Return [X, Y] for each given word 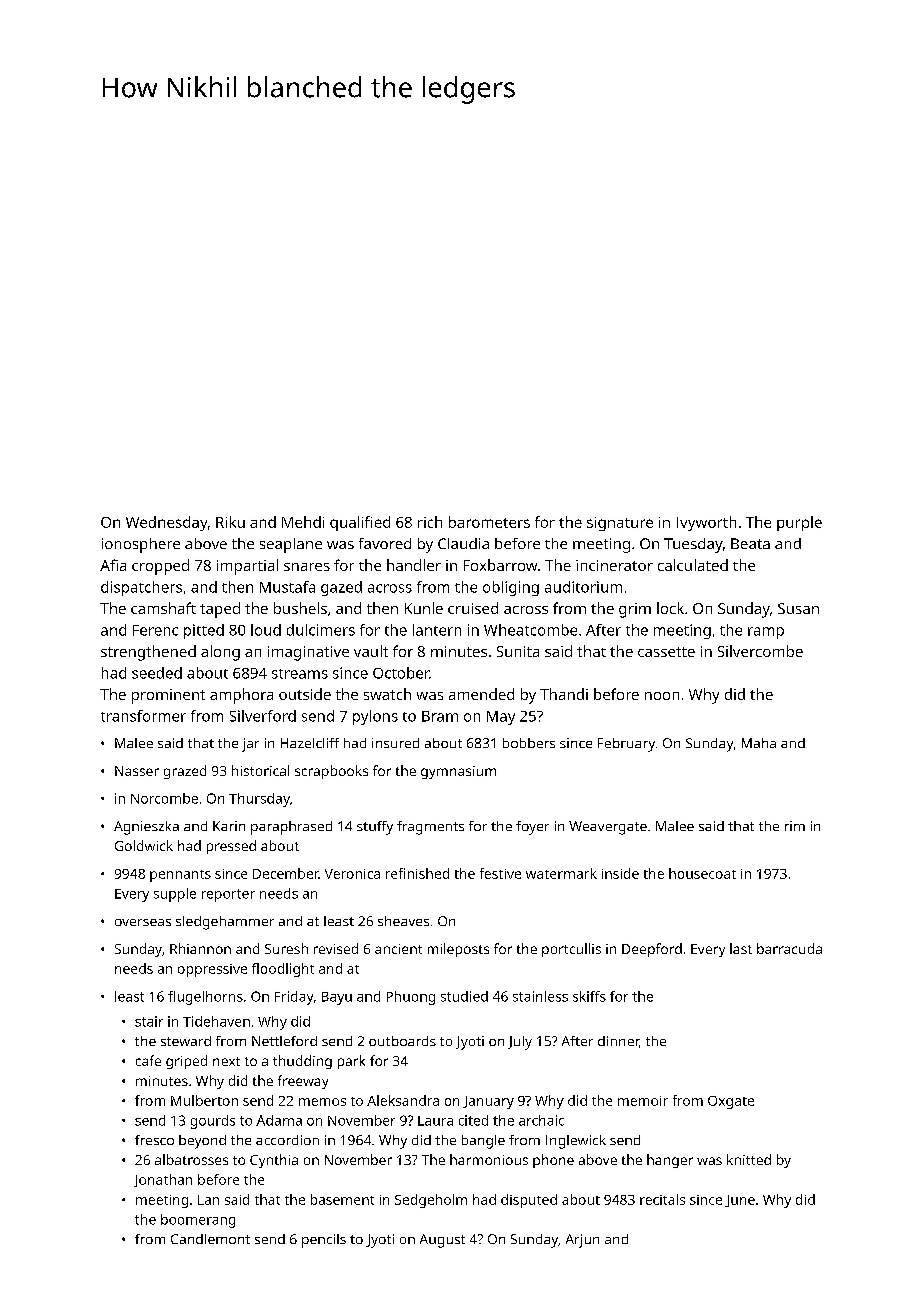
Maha [759, 743]
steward [186, 1041]
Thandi [564, 694]
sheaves [403, 921]
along [220, 653]
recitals [662, 1199]
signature [620, 524]
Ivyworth [706, 523]
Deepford [652, 950]
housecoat [702, 873]
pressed [231, 847]
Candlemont [210, 1239]
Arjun [582, 1241]
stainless [540, 996]
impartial [247, 567]
